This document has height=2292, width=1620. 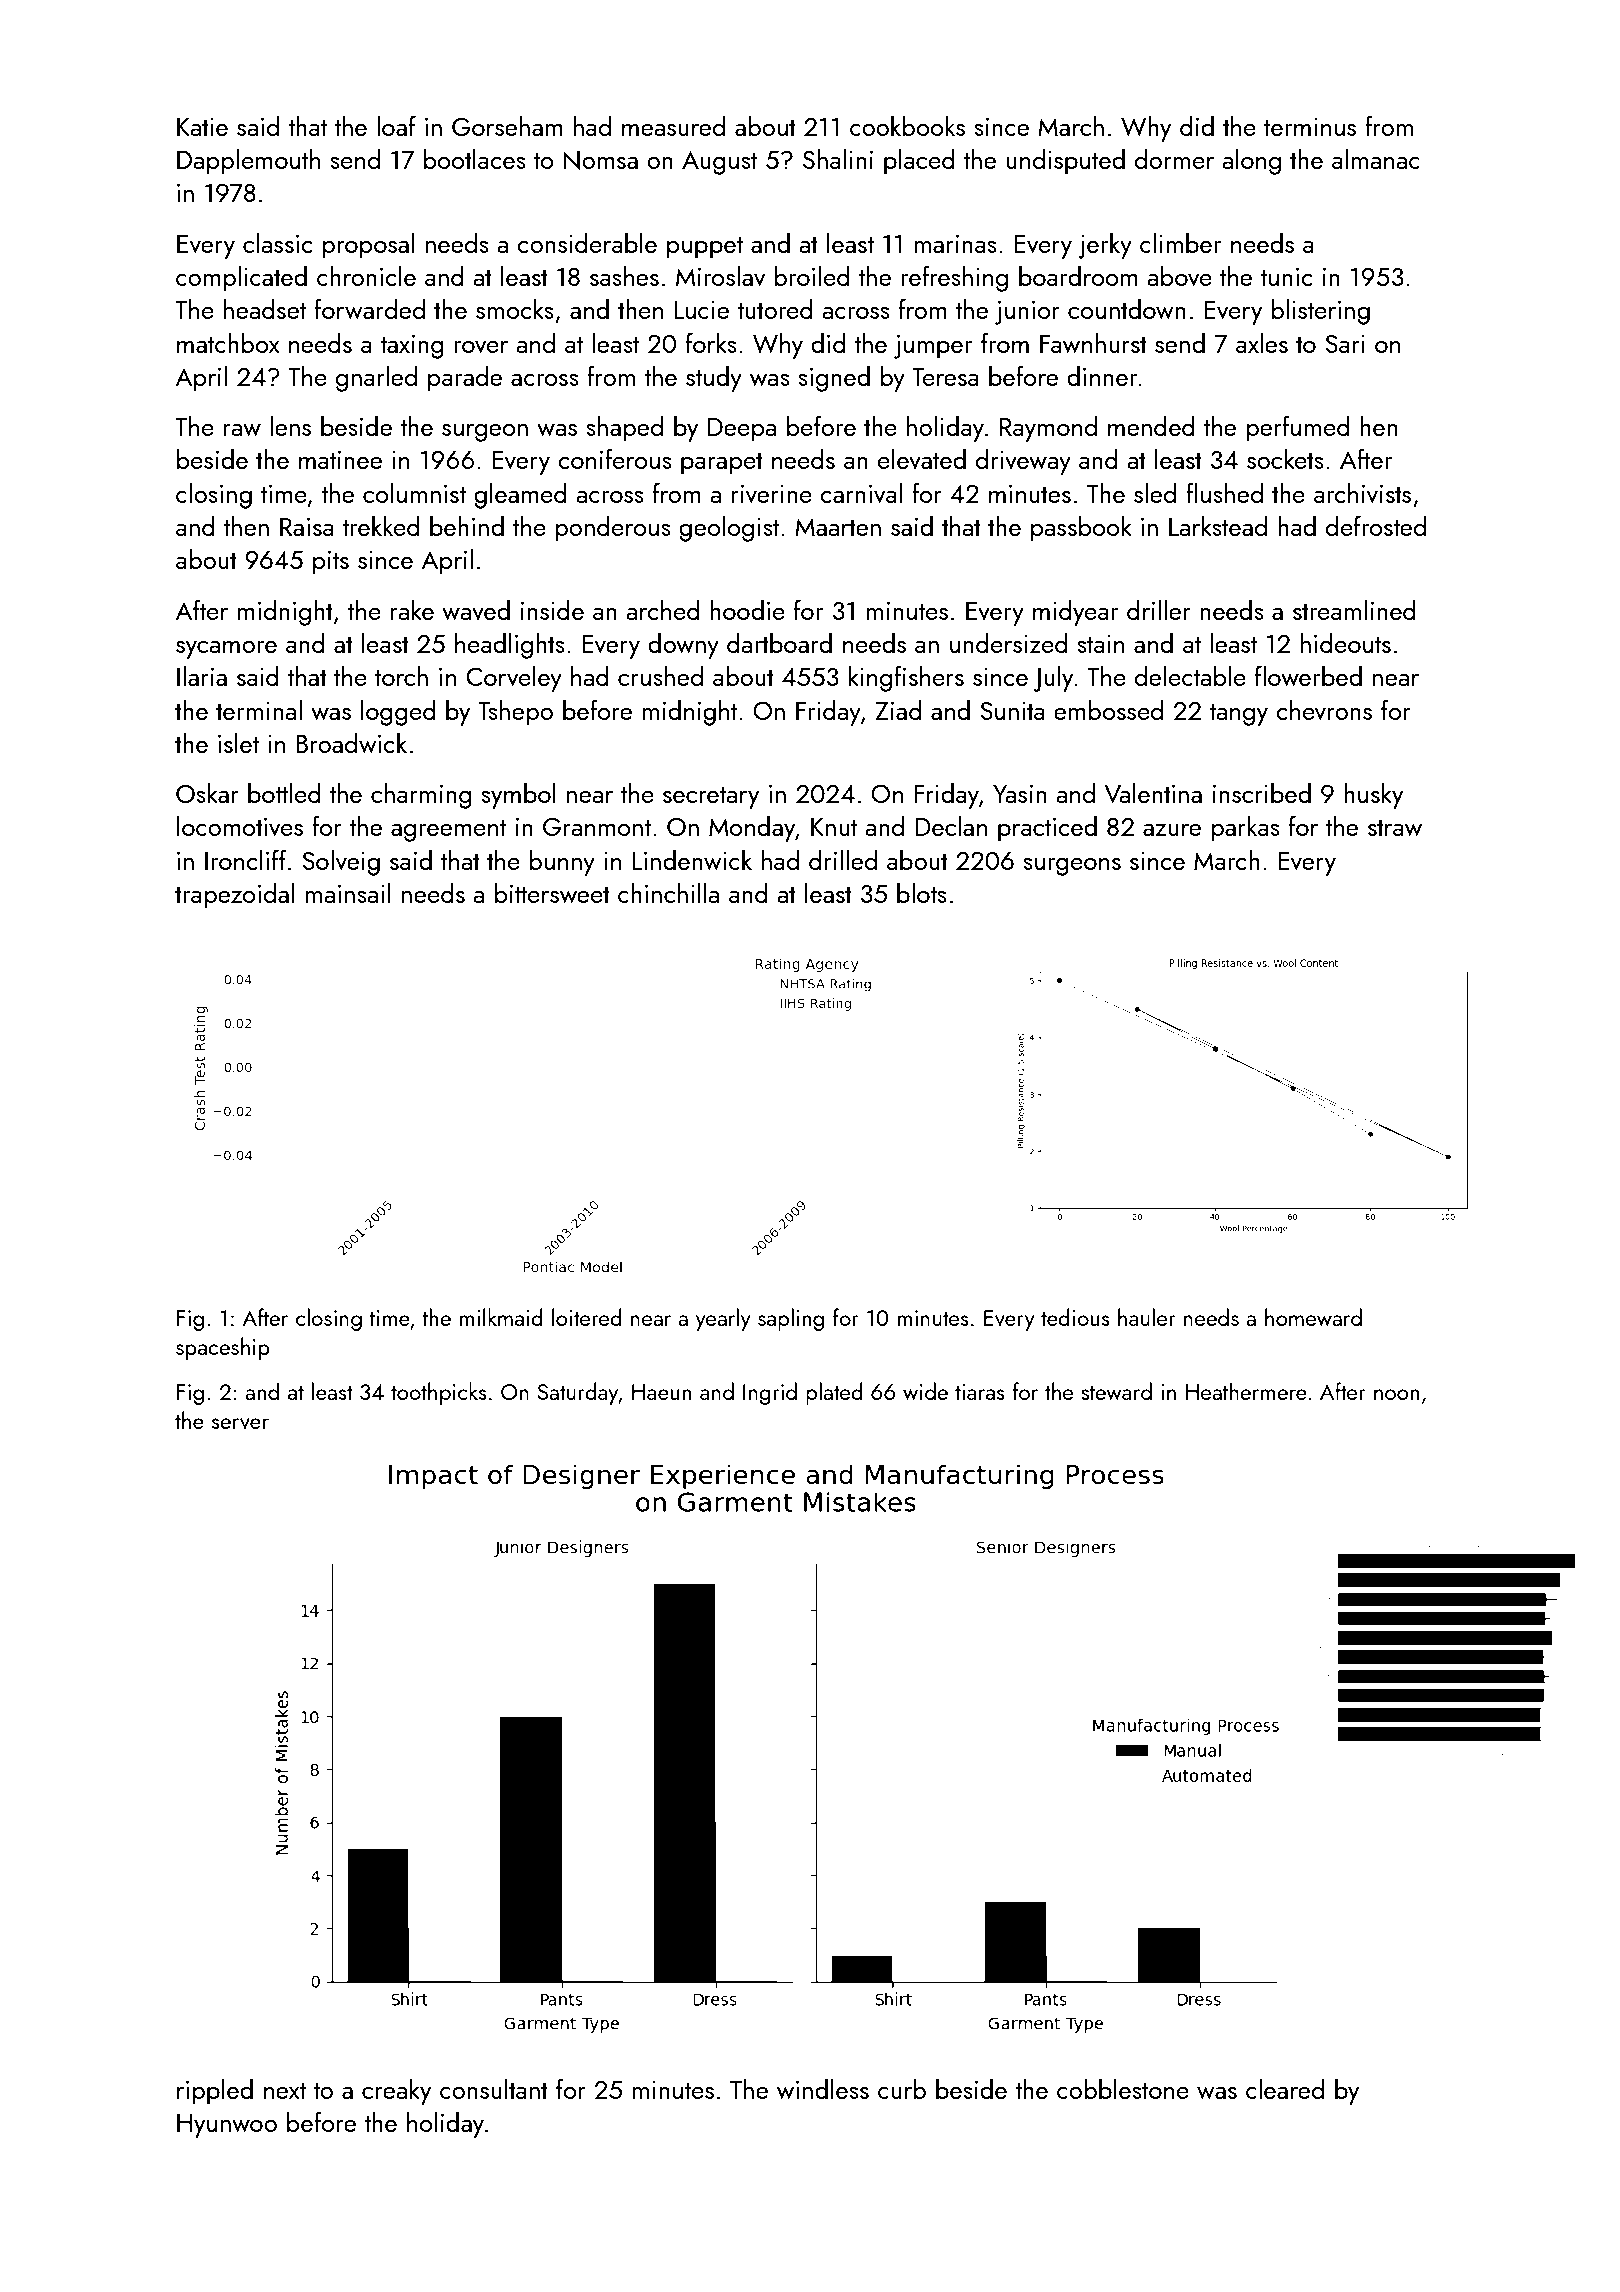 I want to click on plated, so click(x=834, y=1393).
